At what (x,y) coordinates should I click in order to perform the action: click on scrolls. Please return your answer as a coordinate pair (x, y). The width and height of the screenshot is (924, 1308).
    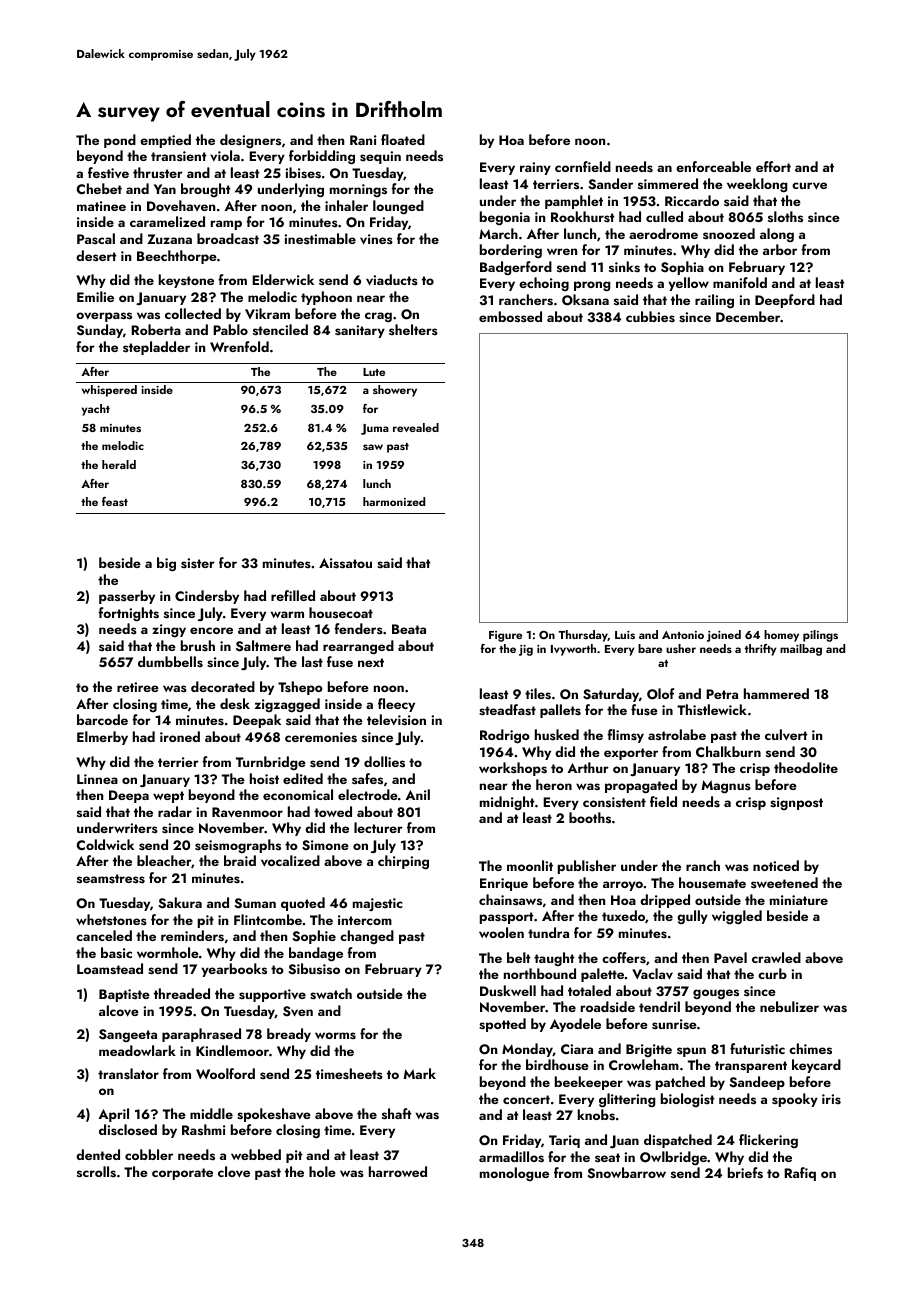
    Looking at the image, I should click on (96, 1172).
